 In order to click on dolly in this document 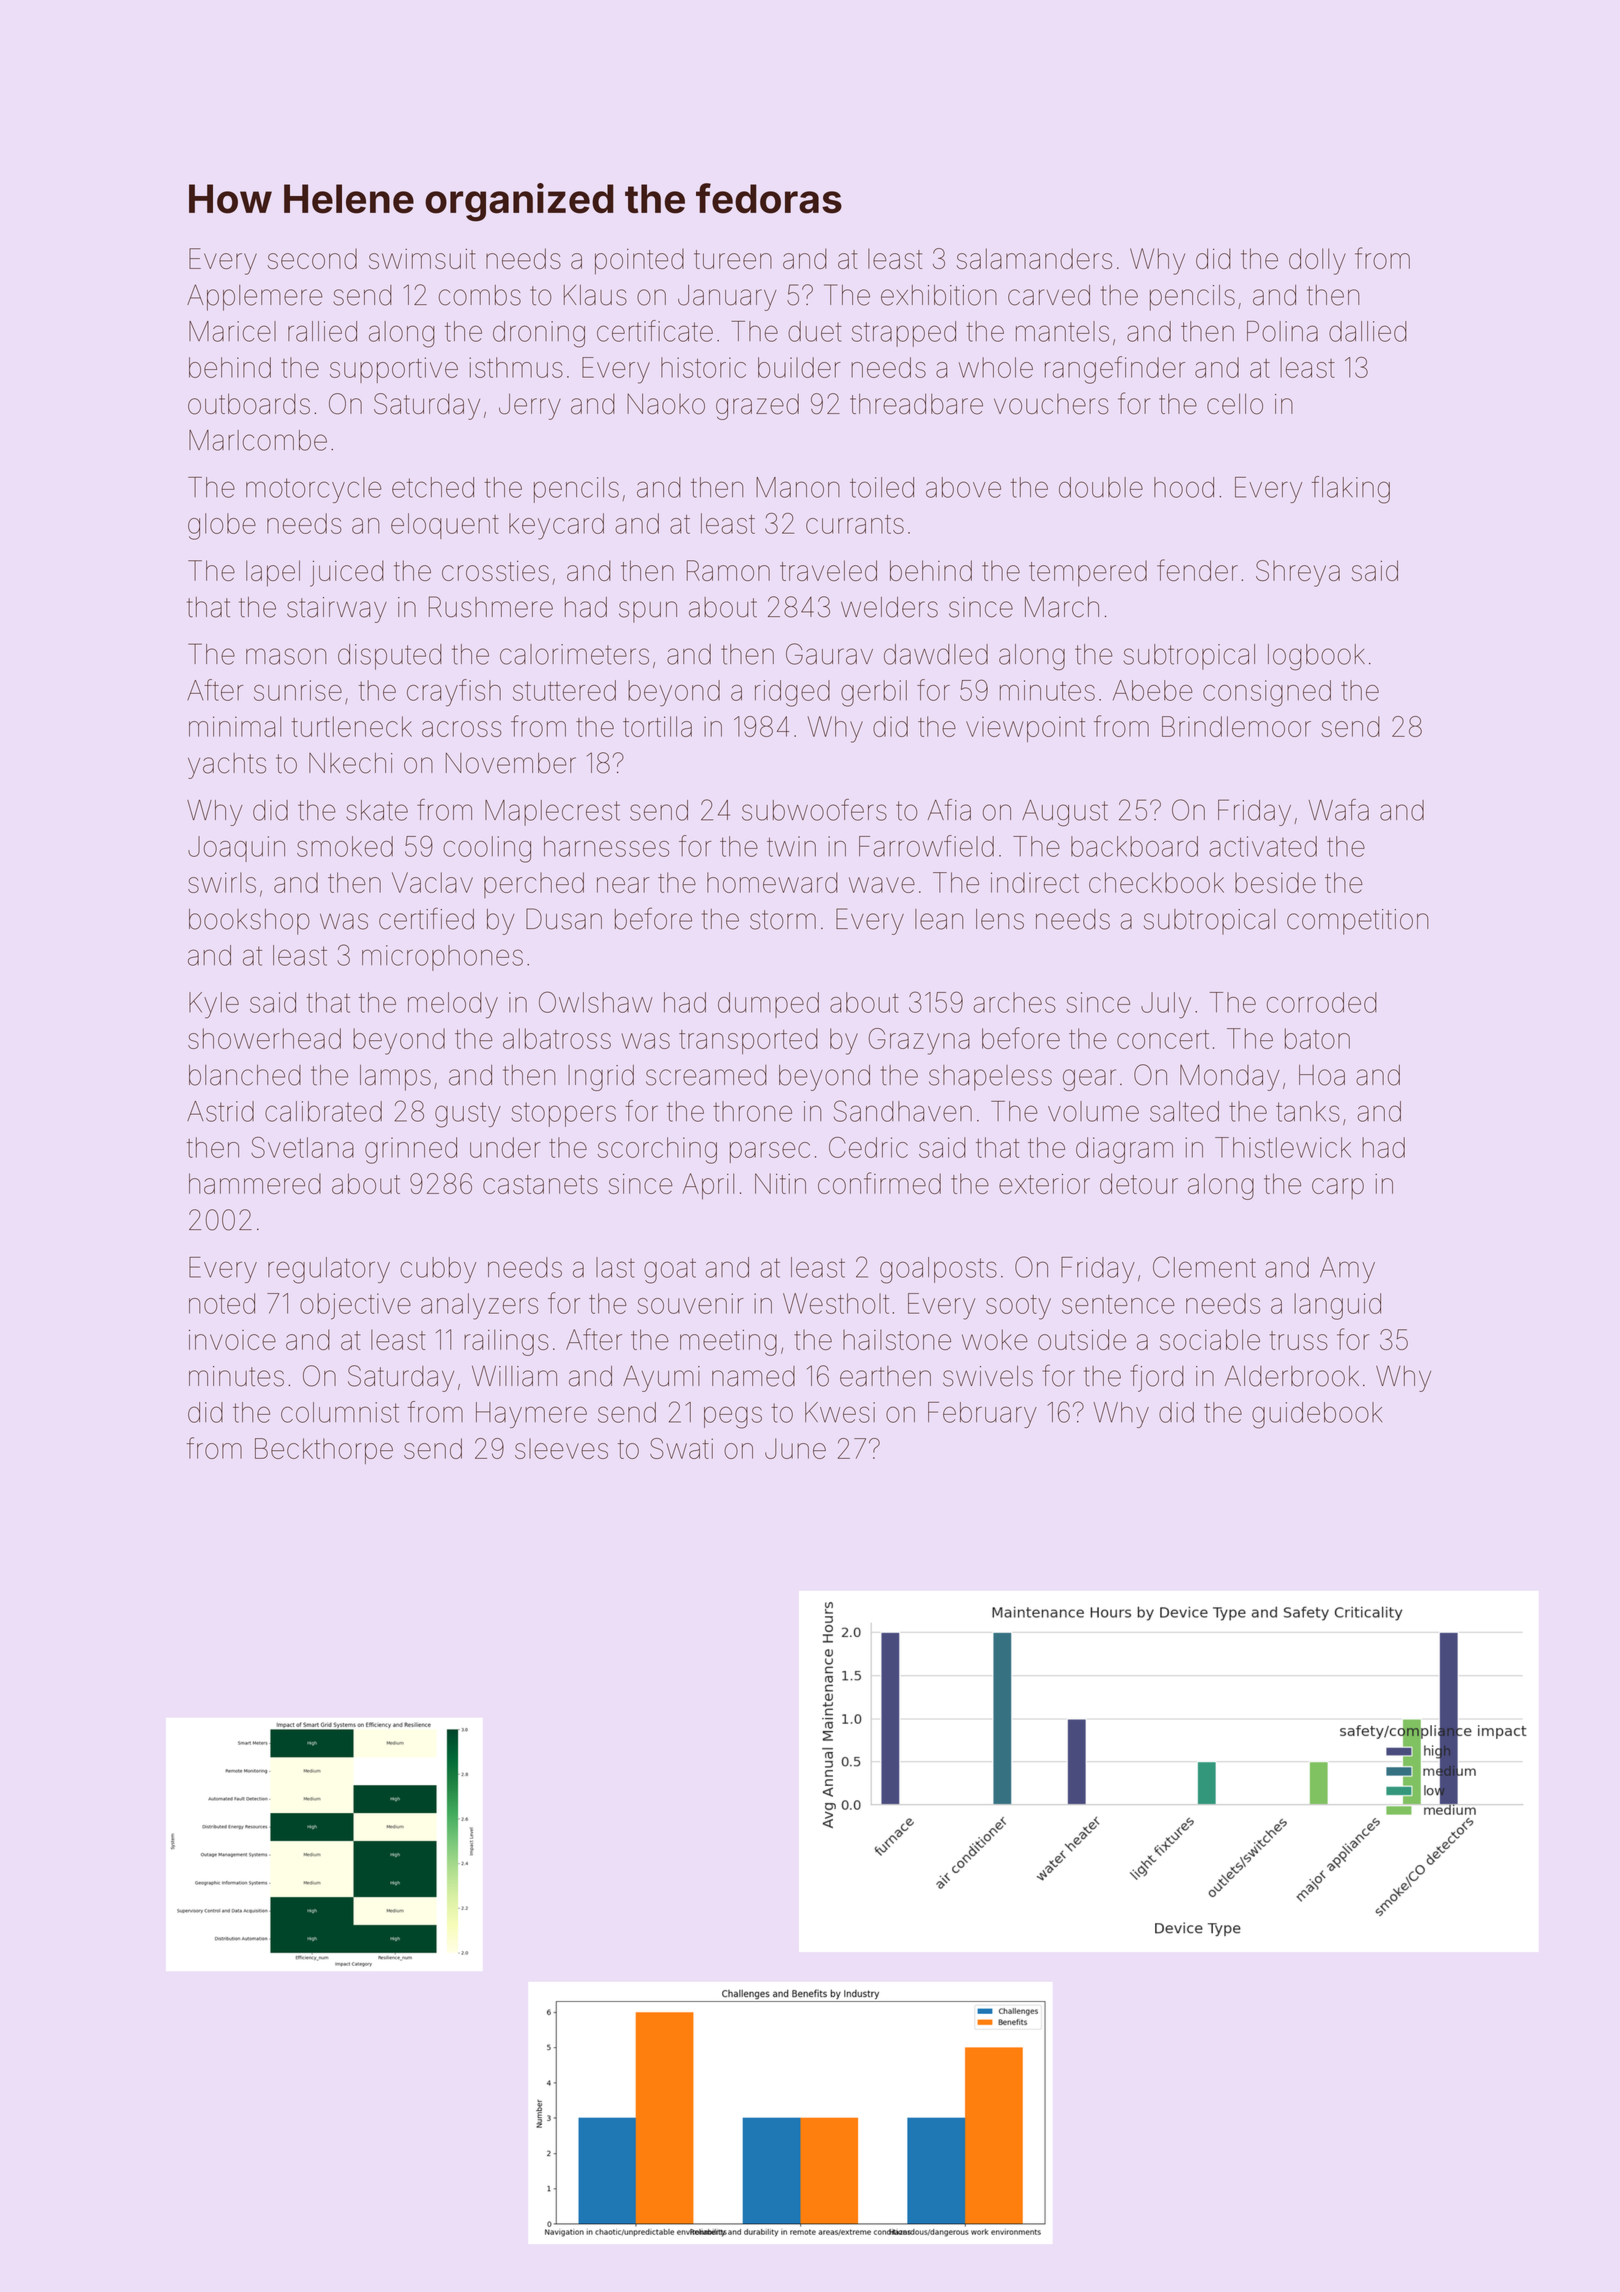, I will do `click(1317, 261)`.
